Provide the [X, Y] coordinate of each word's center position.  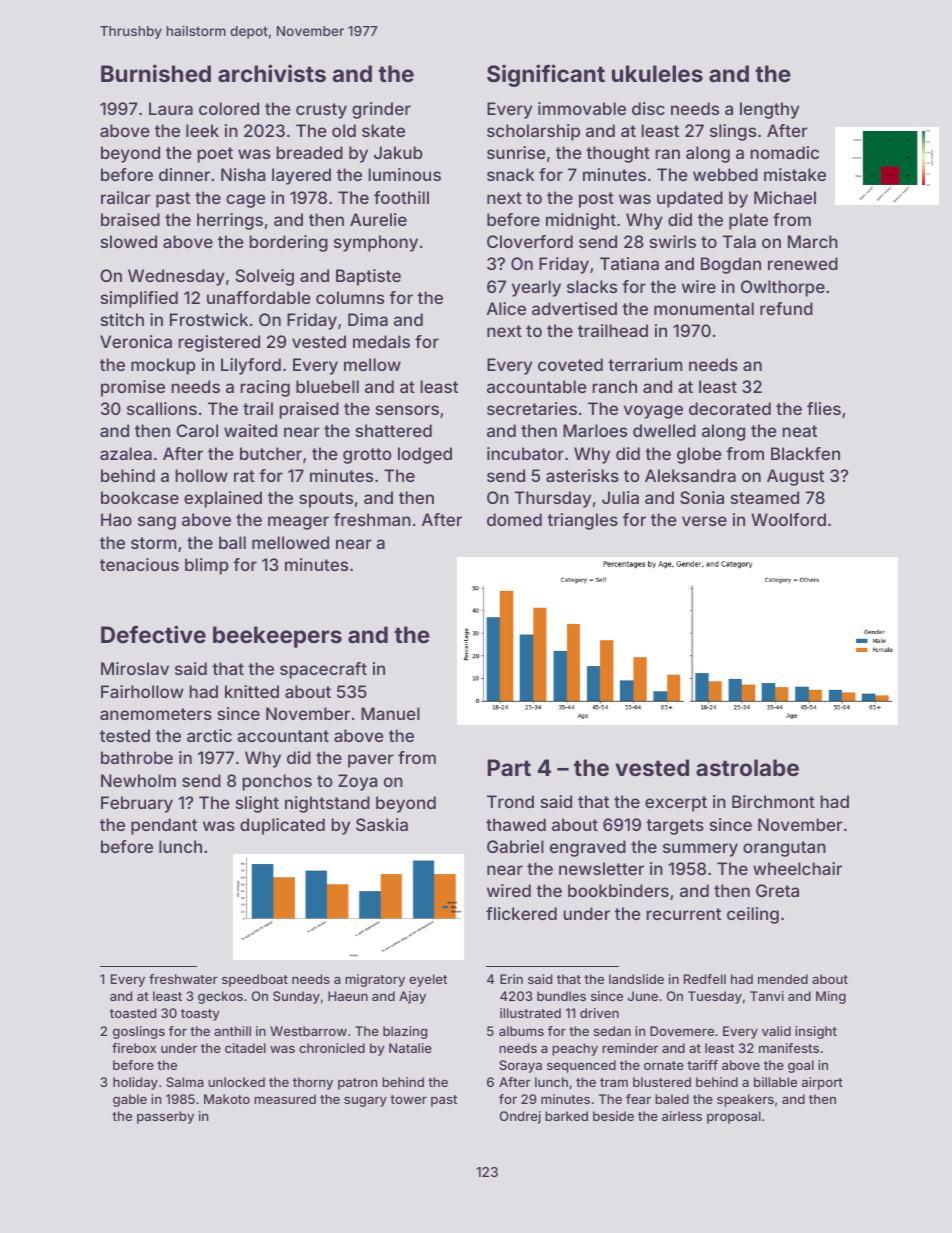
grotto [367, 456]
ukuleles [657, 73]
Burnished [156, 73]
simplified [139, 299]
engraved [588, 848]
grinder [381, 110]
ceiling [753, 915]
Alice [506, 308]
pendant [164, 826]
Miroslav [135, 668]
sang [157, 523]
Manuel [390, 713]
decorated [730, 408]
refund [786, 308]
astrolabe [747, 767]
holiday [135, 1083]
